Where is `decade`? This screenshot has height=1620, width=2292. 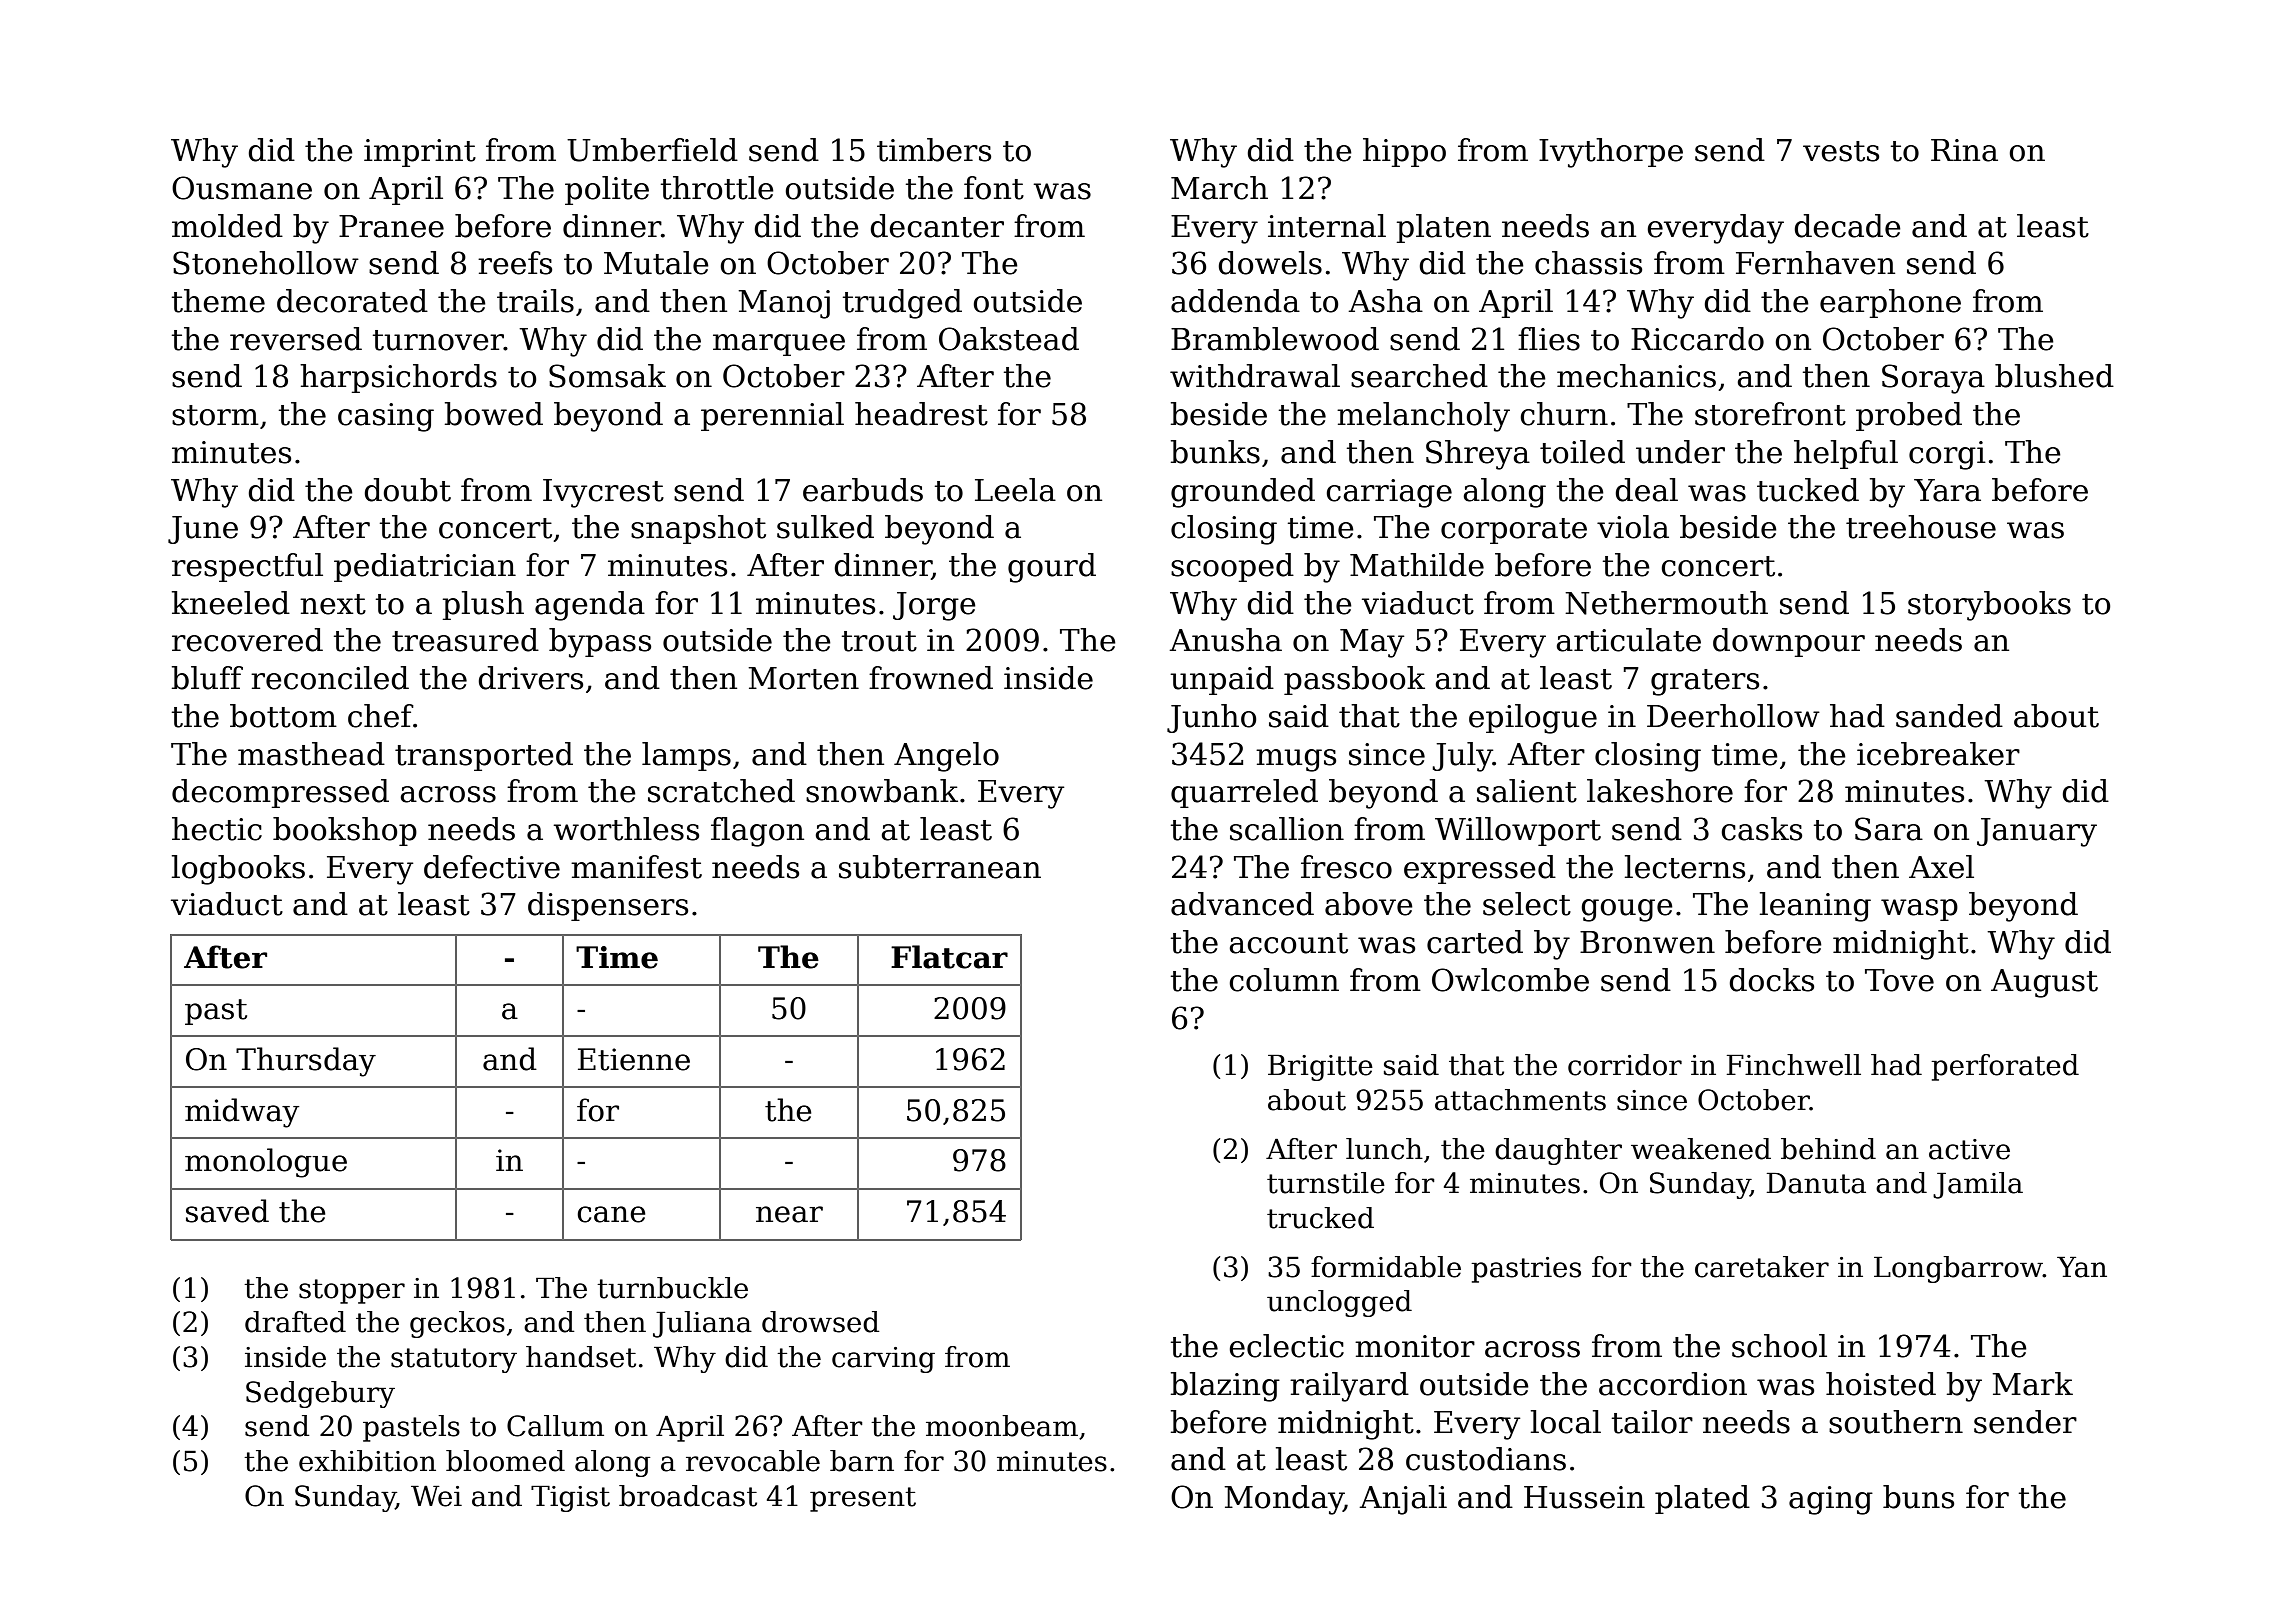
decade is located at coordinates (1847, 226).
